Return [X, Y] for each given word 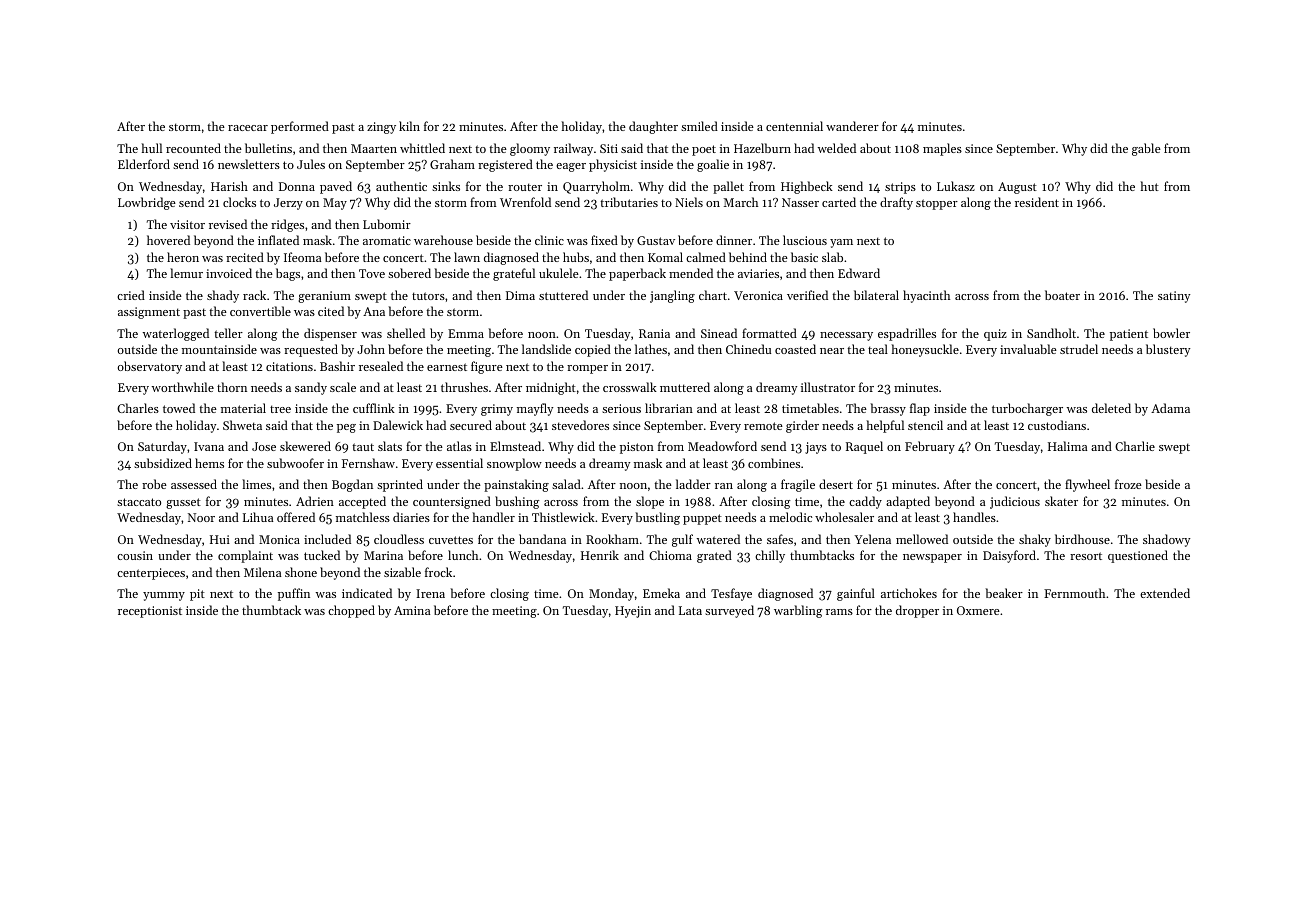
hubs [576, 257]
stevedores [580, 425]
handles [974, 517]
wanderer [852, 126]
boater [1062, 295]
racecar [248, 128]
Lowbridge [147, 203]
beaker [1004, 593]
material [243, 408]
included [327, 539]
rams [839, 612]
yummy [164, 596]
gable [1146, 149]
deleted [1111, 408]
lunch [463, 555]
